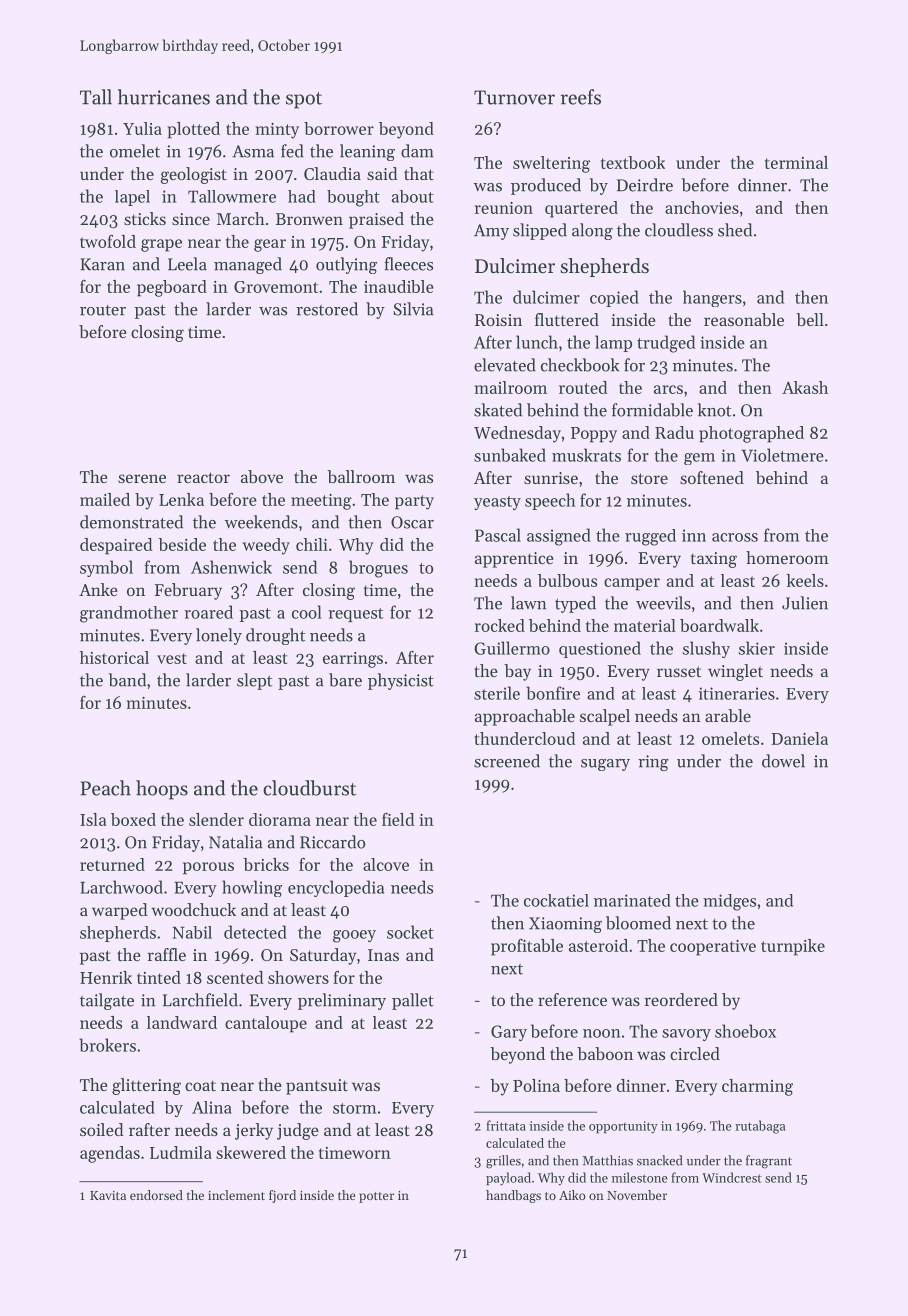  I want to click on fed, so click(292, 151).
